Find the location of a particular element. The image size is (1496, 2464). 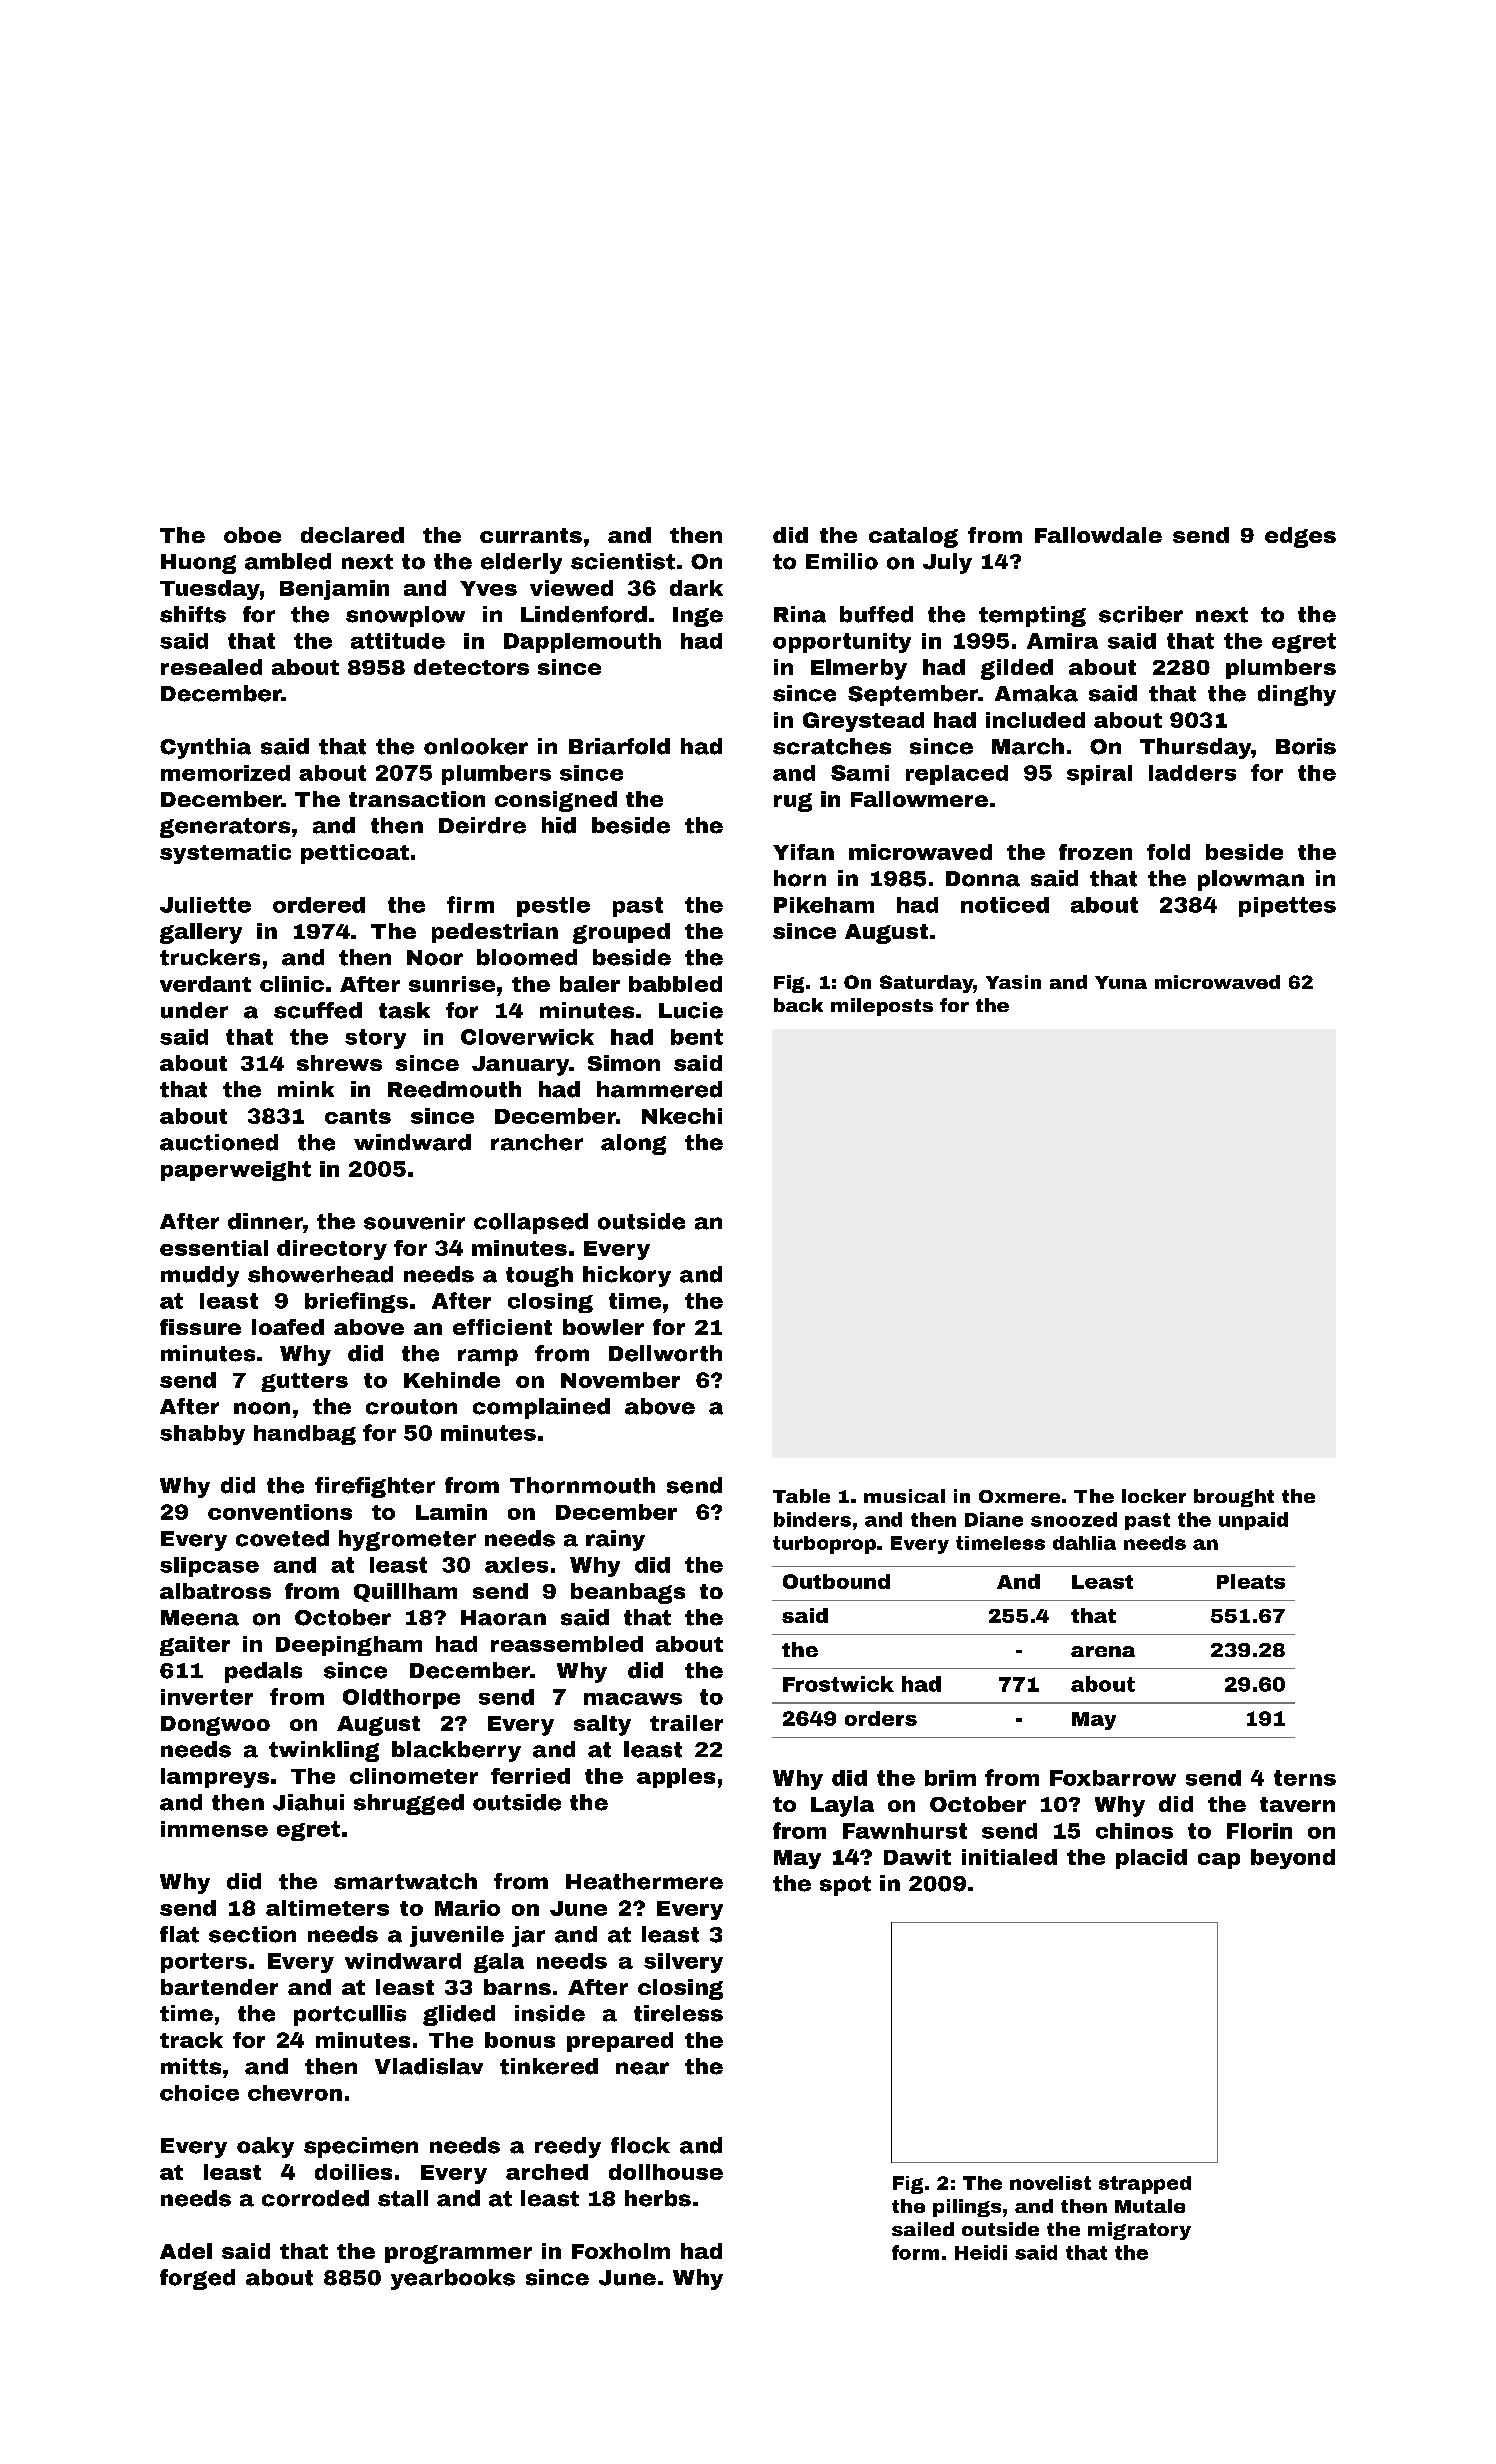

brought is located at coordinates (1234, 1498).
